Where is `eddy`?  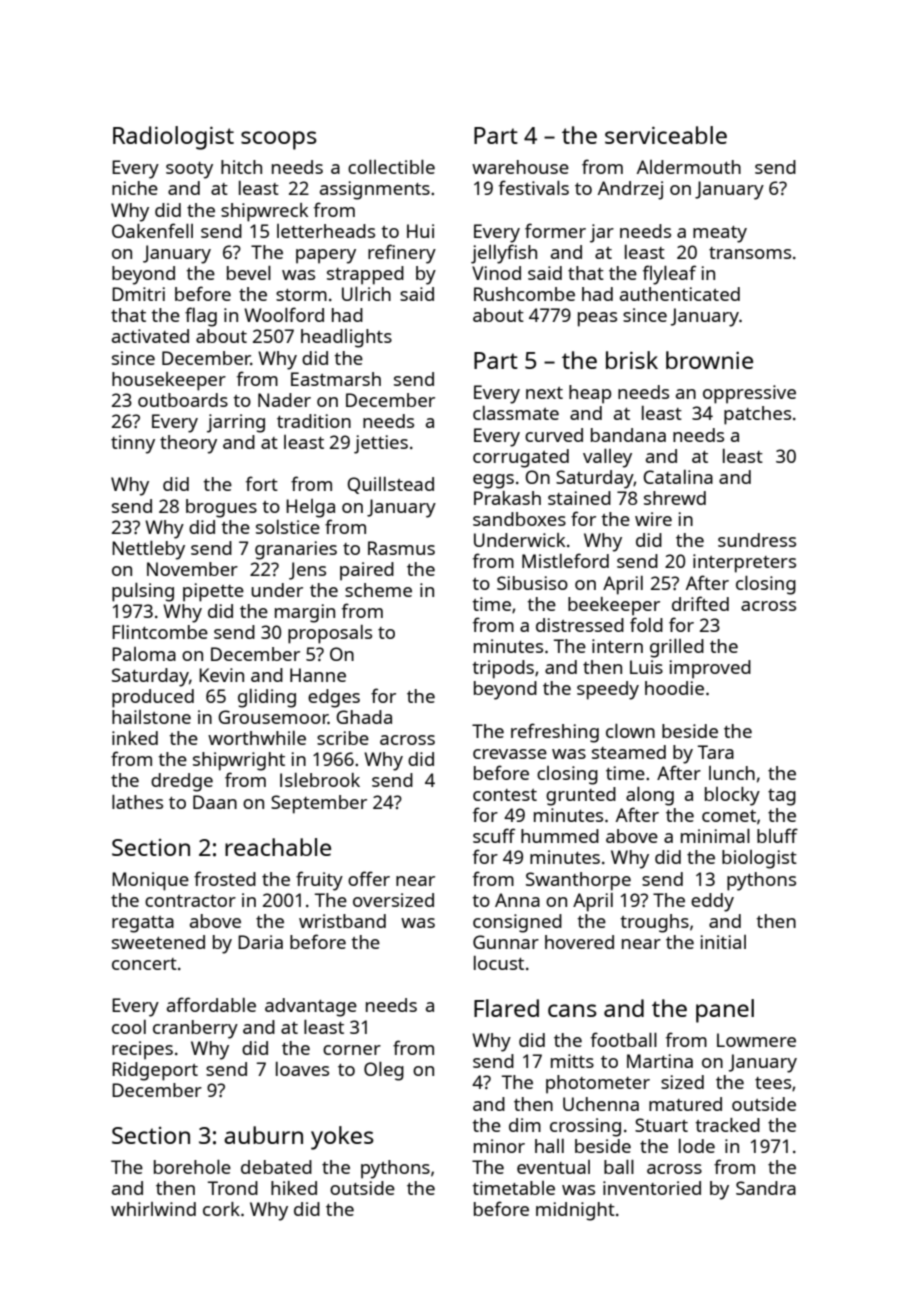
eddy is located at coordinates (712, 902).
